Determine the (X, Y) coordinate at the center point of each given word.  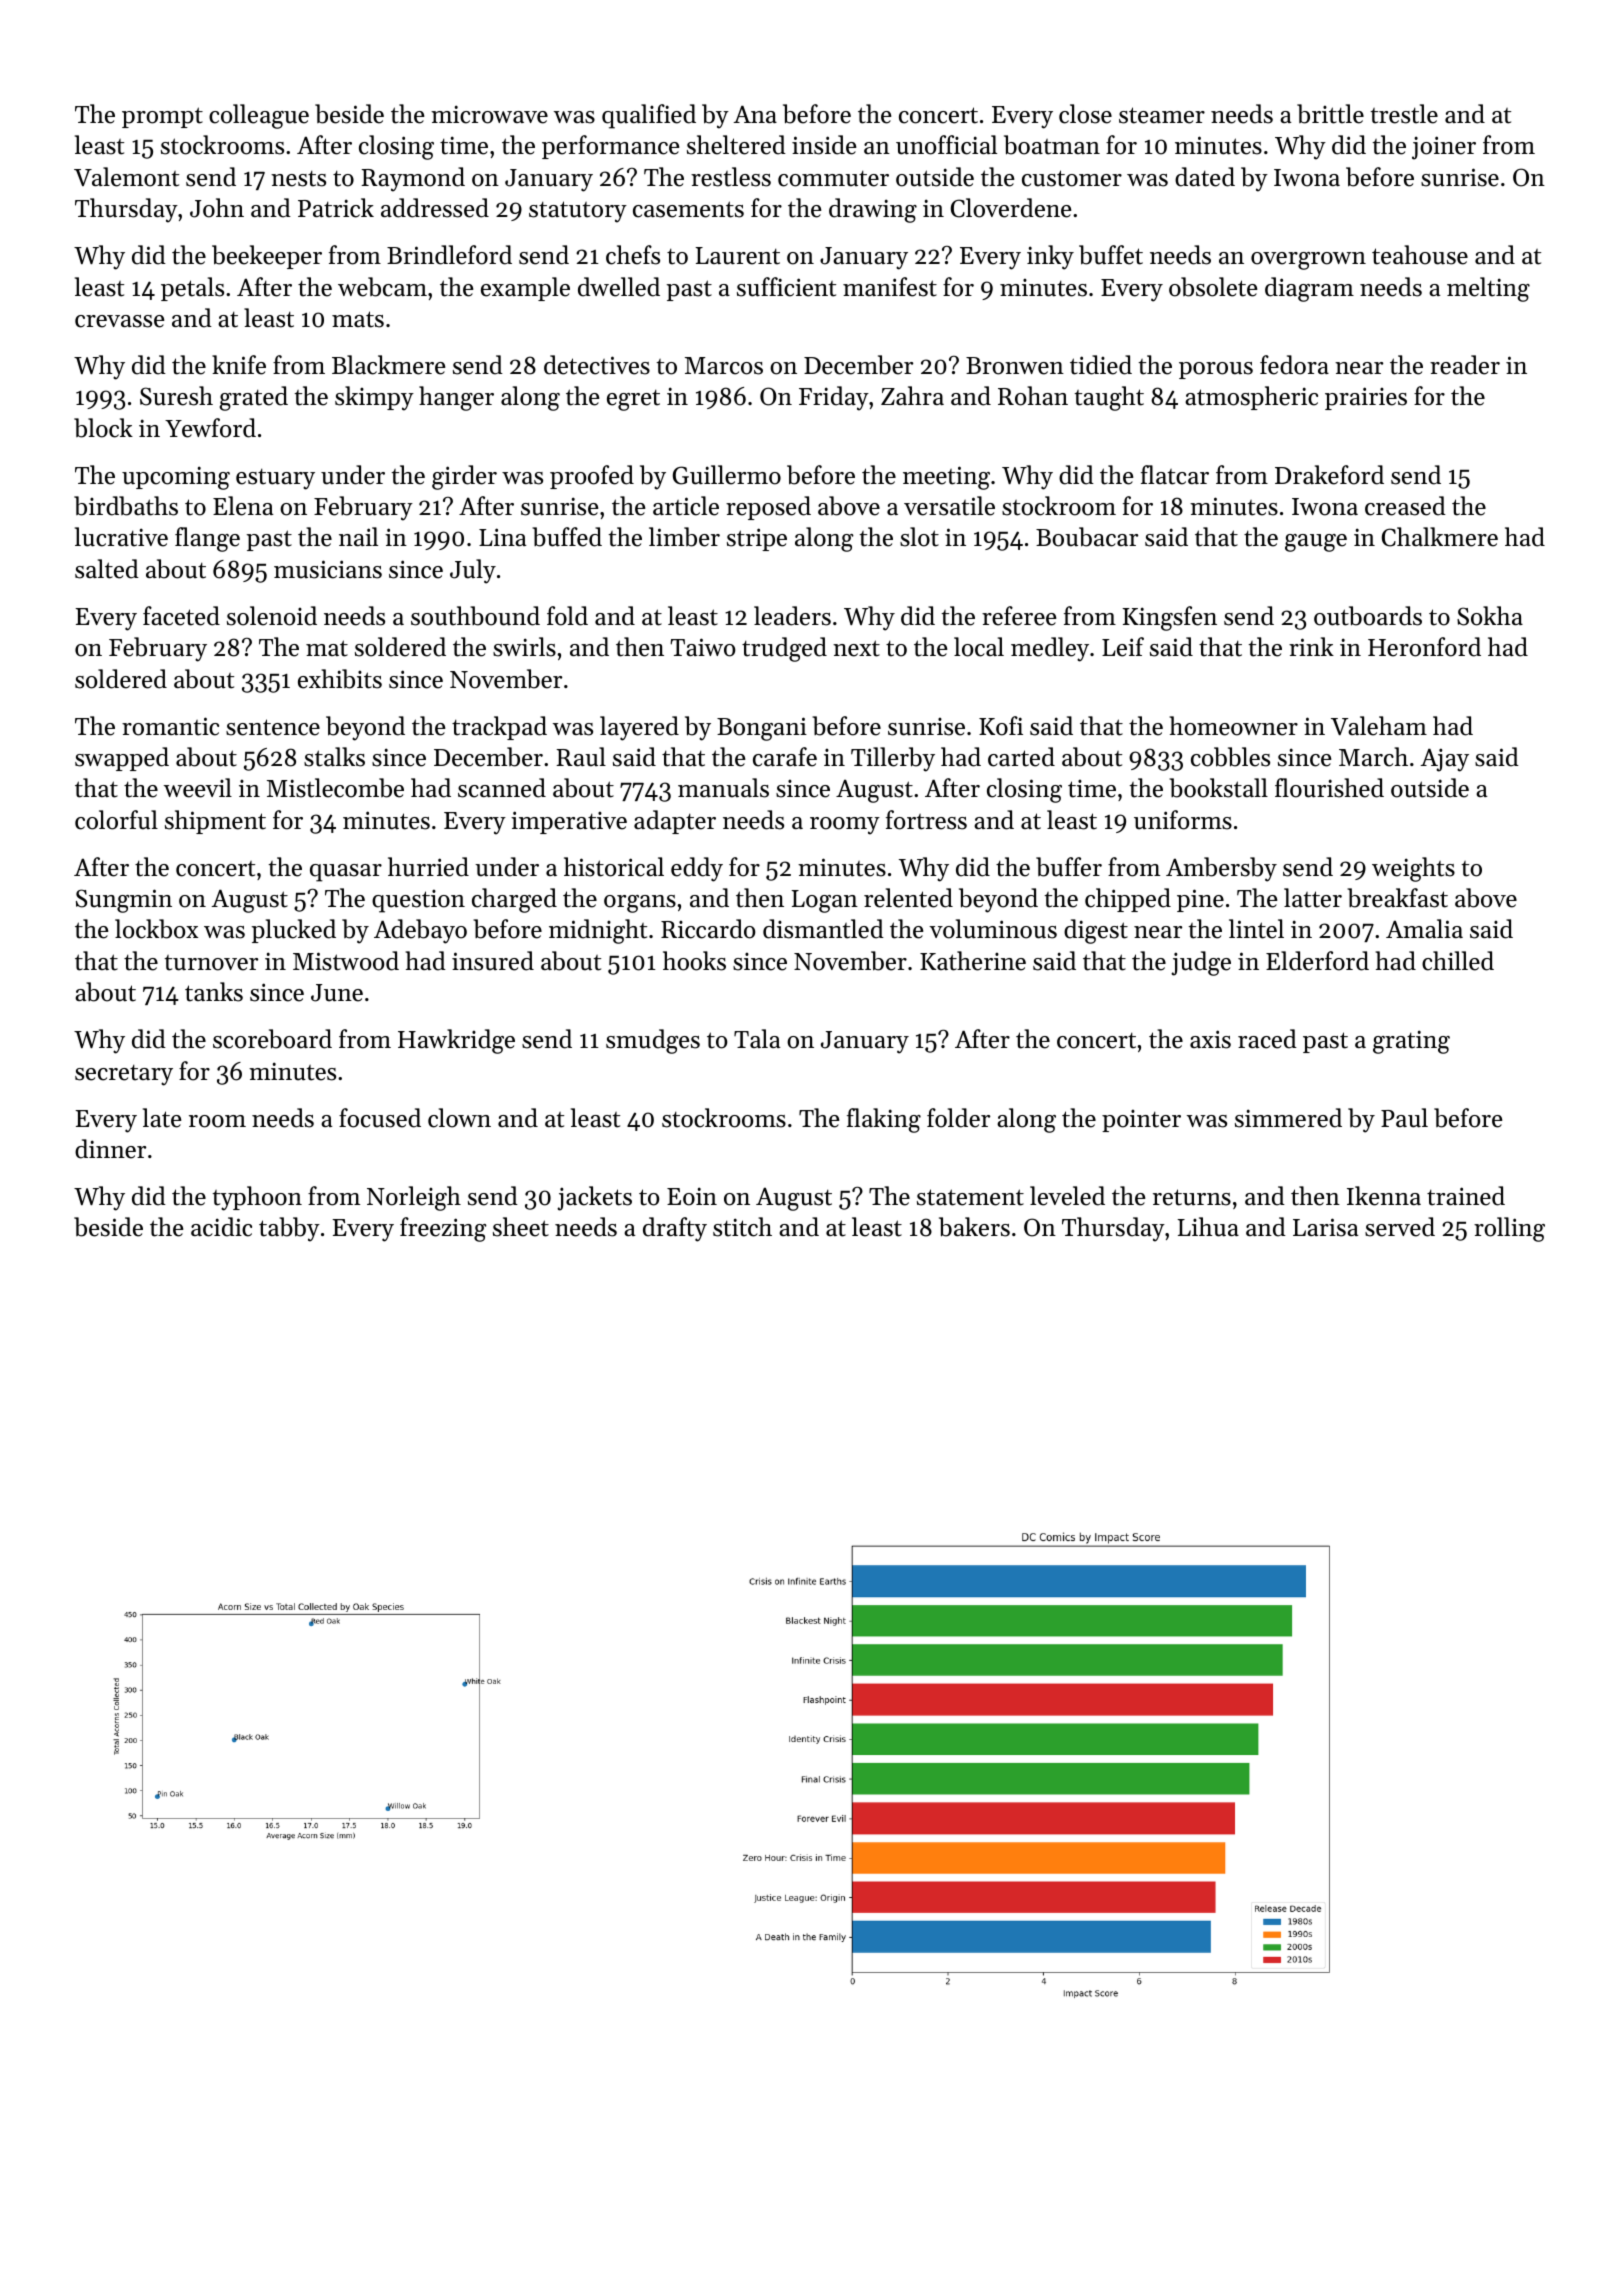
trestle (1404, 114)
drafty (675, 1229)
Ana (755, 114)
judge (1201, 963)
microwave (489, 114)
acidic (221, 1227)
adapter (675, 822)
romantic (170, 726)
